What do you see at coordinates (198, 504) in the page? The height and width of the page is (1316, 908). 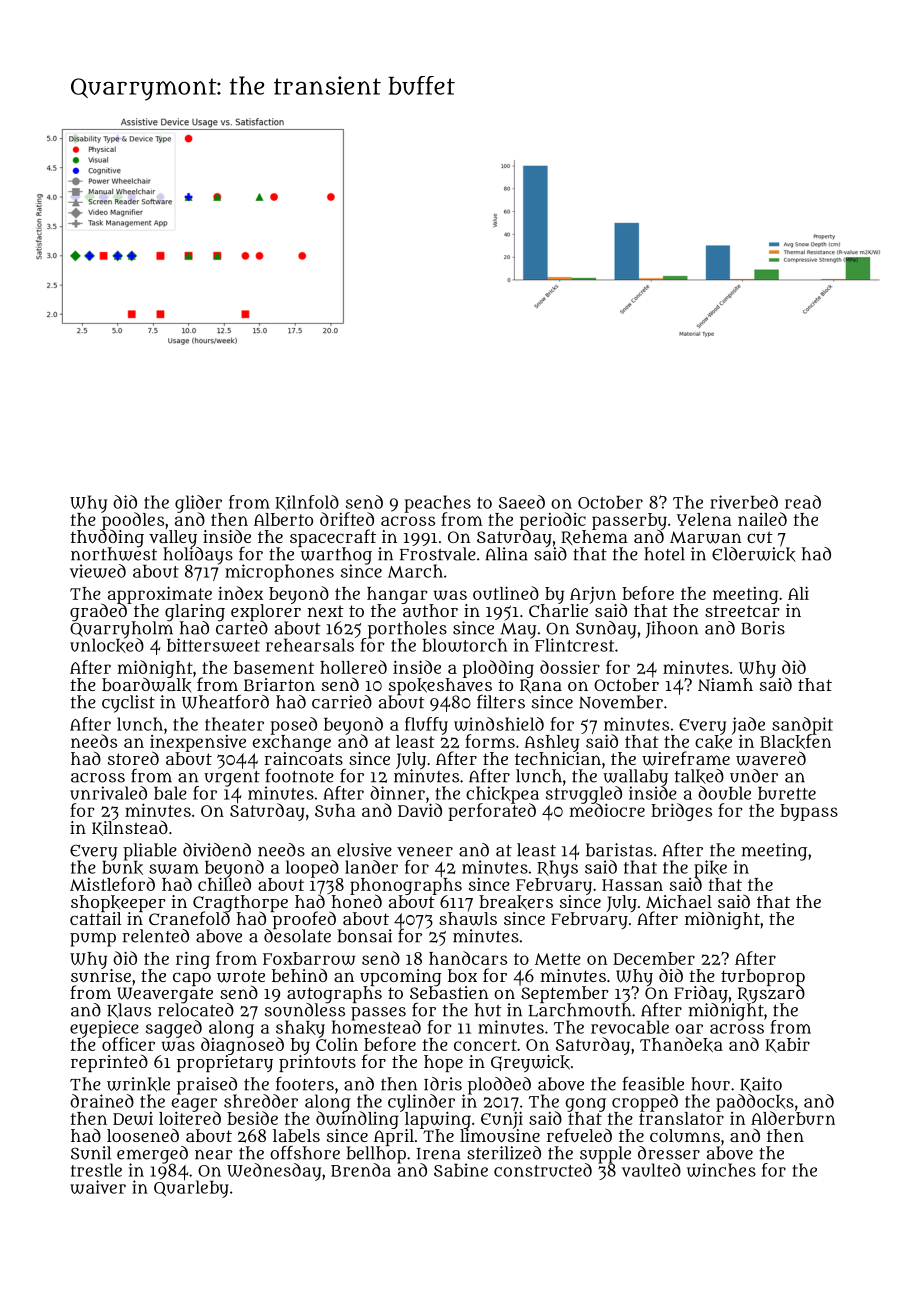 I see `glider` at bounding box center [198, 504].
